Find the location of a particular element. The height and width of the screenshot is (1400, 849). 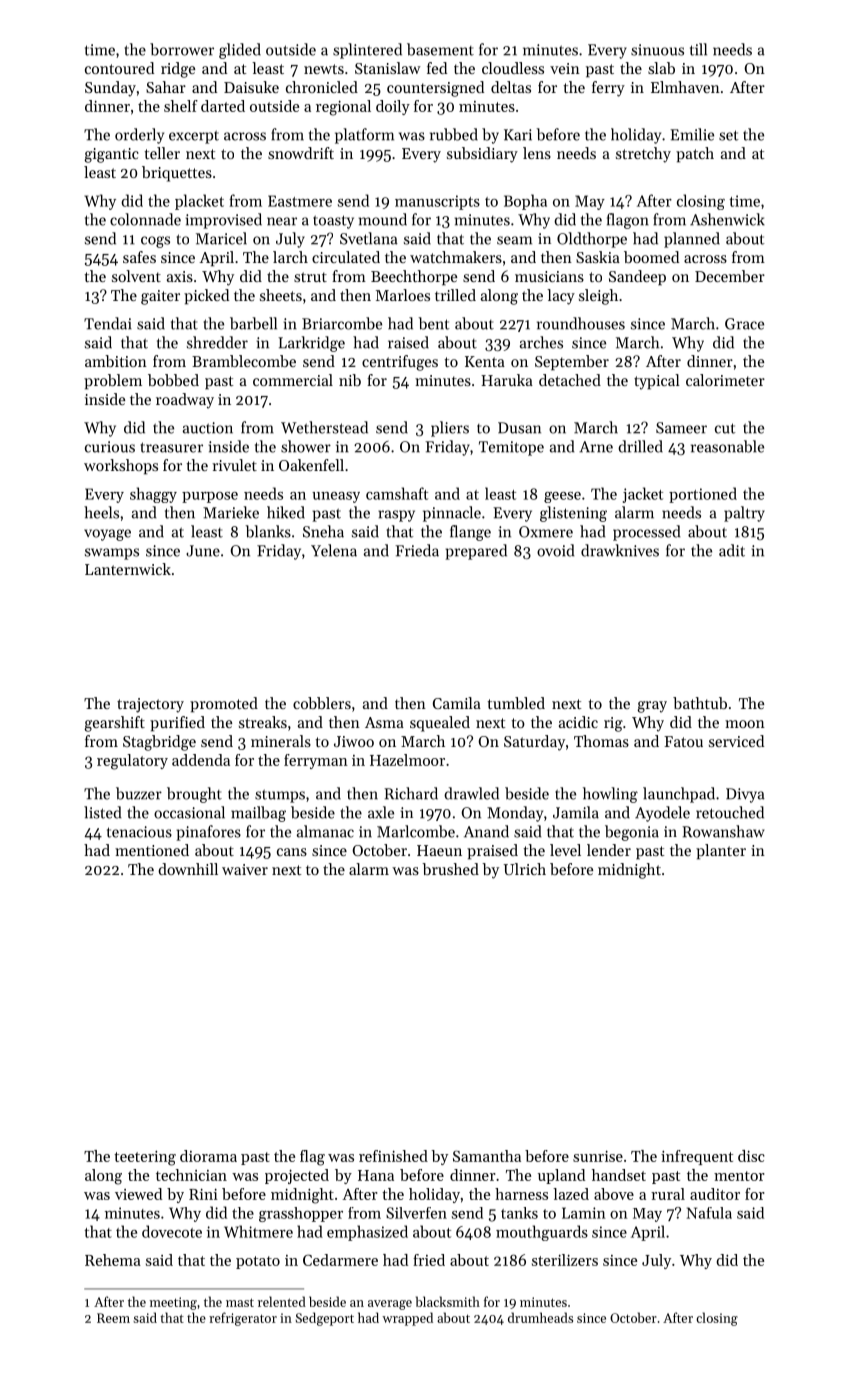

calorimeter is located at coordinates (725, 380).
